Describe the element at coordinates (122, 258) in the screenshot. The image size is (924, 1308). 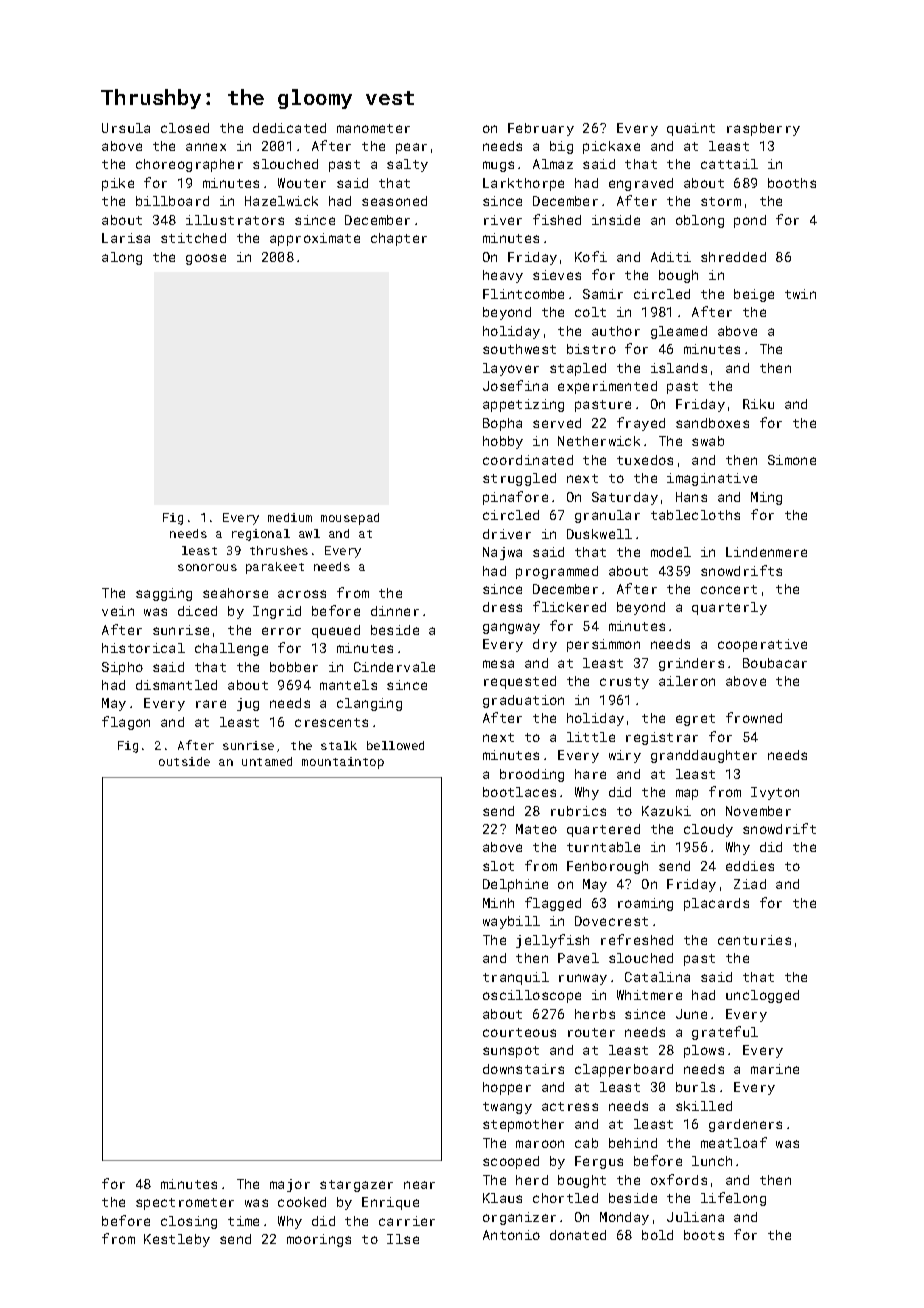
I see `along` at that location.
